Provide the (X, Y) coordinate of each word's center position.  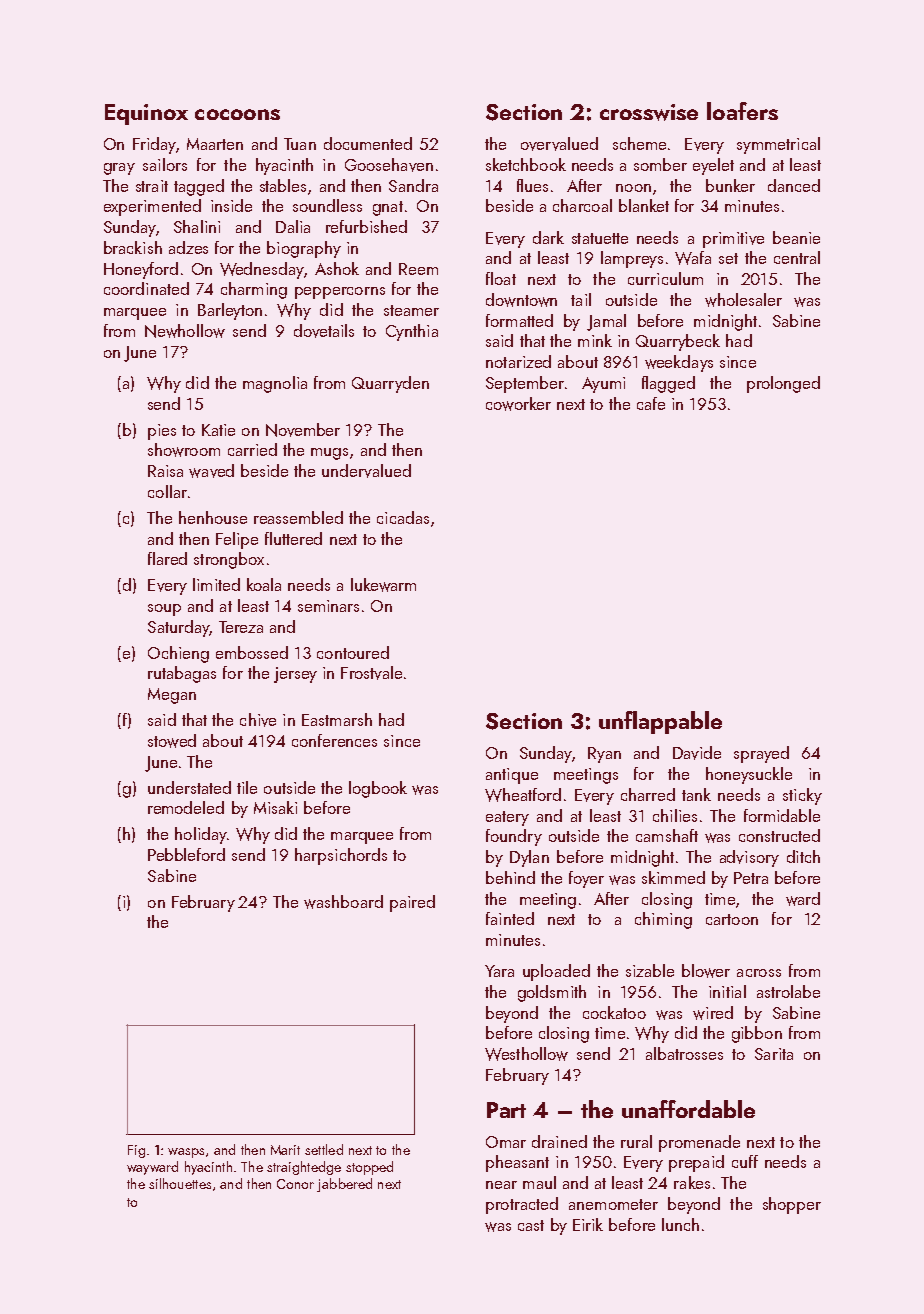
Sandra (413, 185)
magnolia (275, 384)
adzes (188, 247)
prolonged (783, 384)
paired (412, 903)
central (797, 257)
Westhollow (526, 1054)
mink (595, 340)
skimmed (673, 877)
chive (258, 720)
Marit (285, 1150)
